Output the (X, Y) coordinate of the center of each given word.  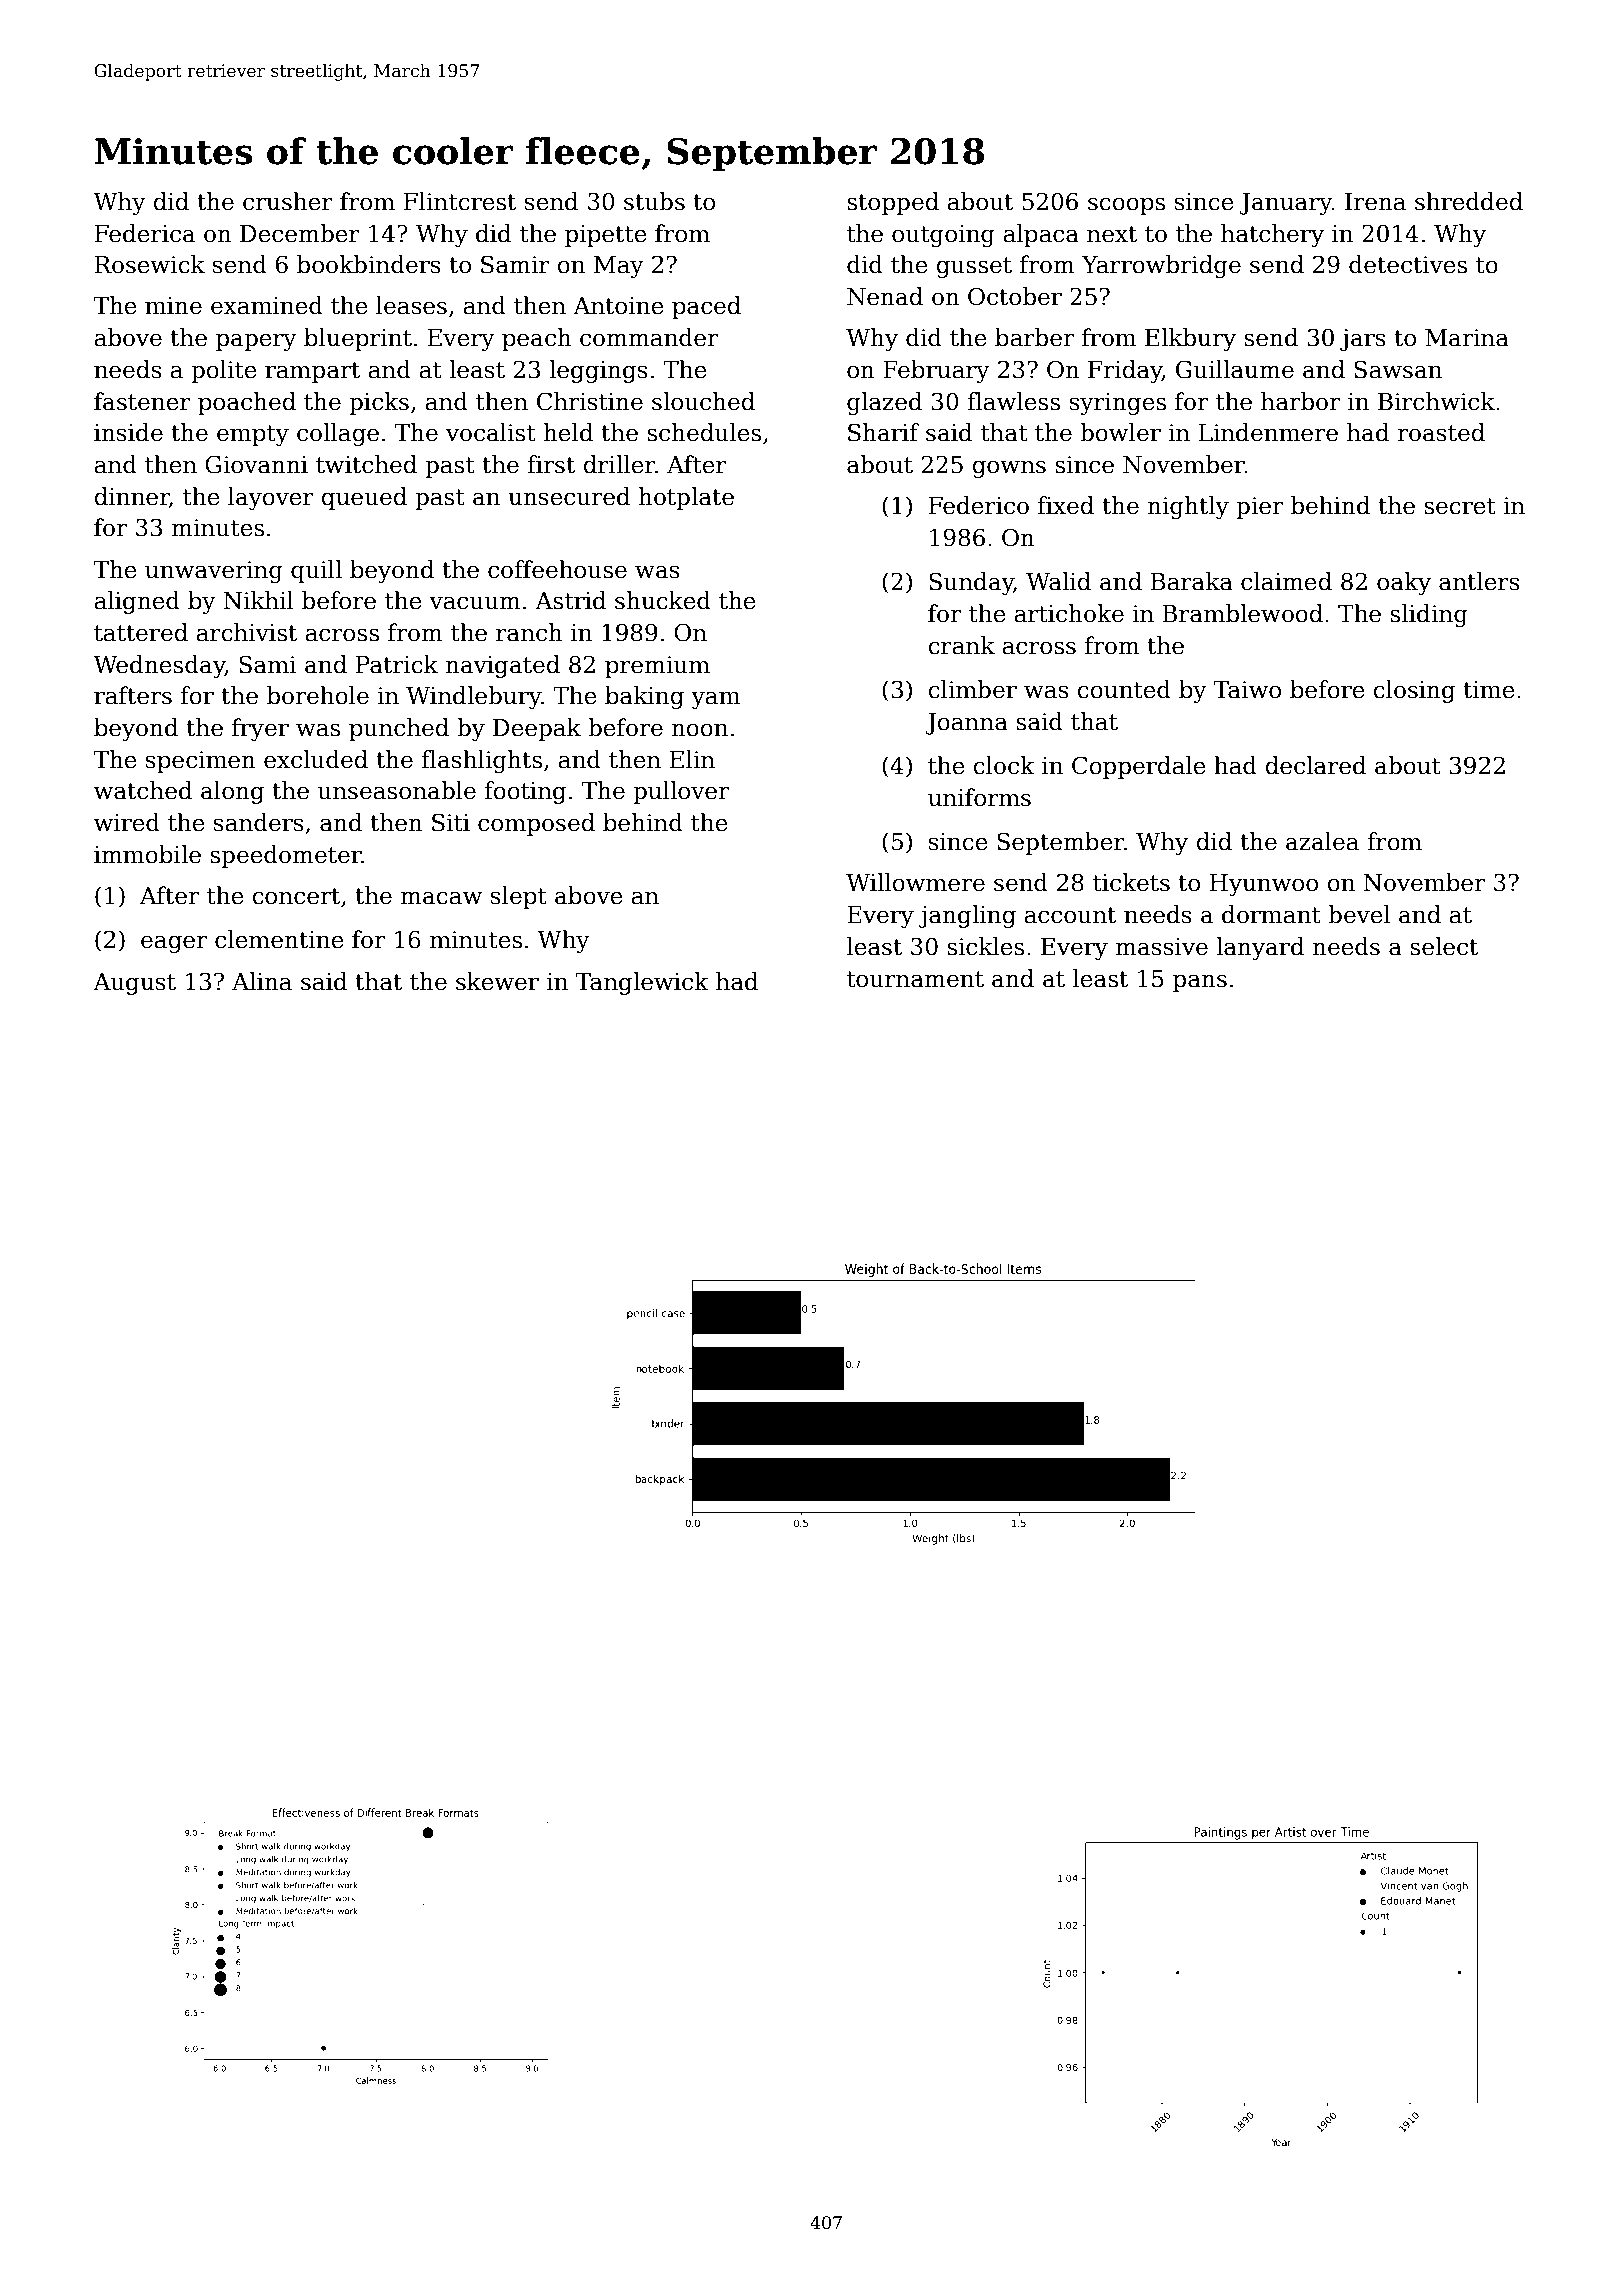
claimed (1286, 581)
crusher (288, 201)
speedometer (286, 856)
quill (316, 571)
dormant (1271, 914)
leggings (598, 371)
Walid (1058, 581)
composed (536, 824)
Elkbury (1190, 339)
